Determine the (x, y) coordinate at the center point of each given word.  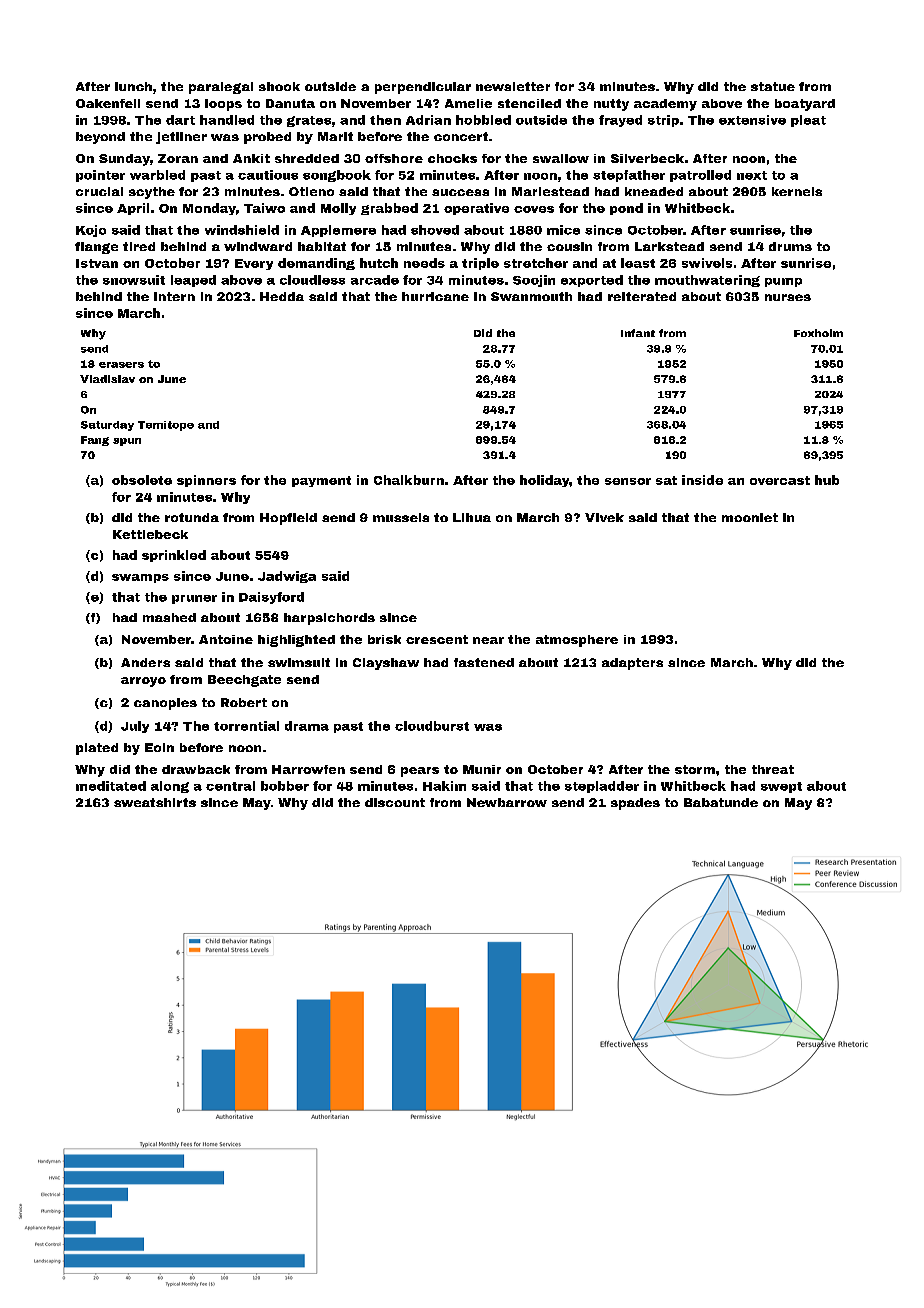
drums (790, 246)
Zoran (178, 158)
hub (827, 480)
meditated (111, 786)
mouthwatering (707, 281)
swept (781, 787)
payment (321, 481)
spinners (206, 481)
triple (480, 264)
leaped (193, 281)
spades (635, 804)
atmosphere (577, 641)
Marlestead (550, 191)
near (488, 640)
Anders (145, 662)
